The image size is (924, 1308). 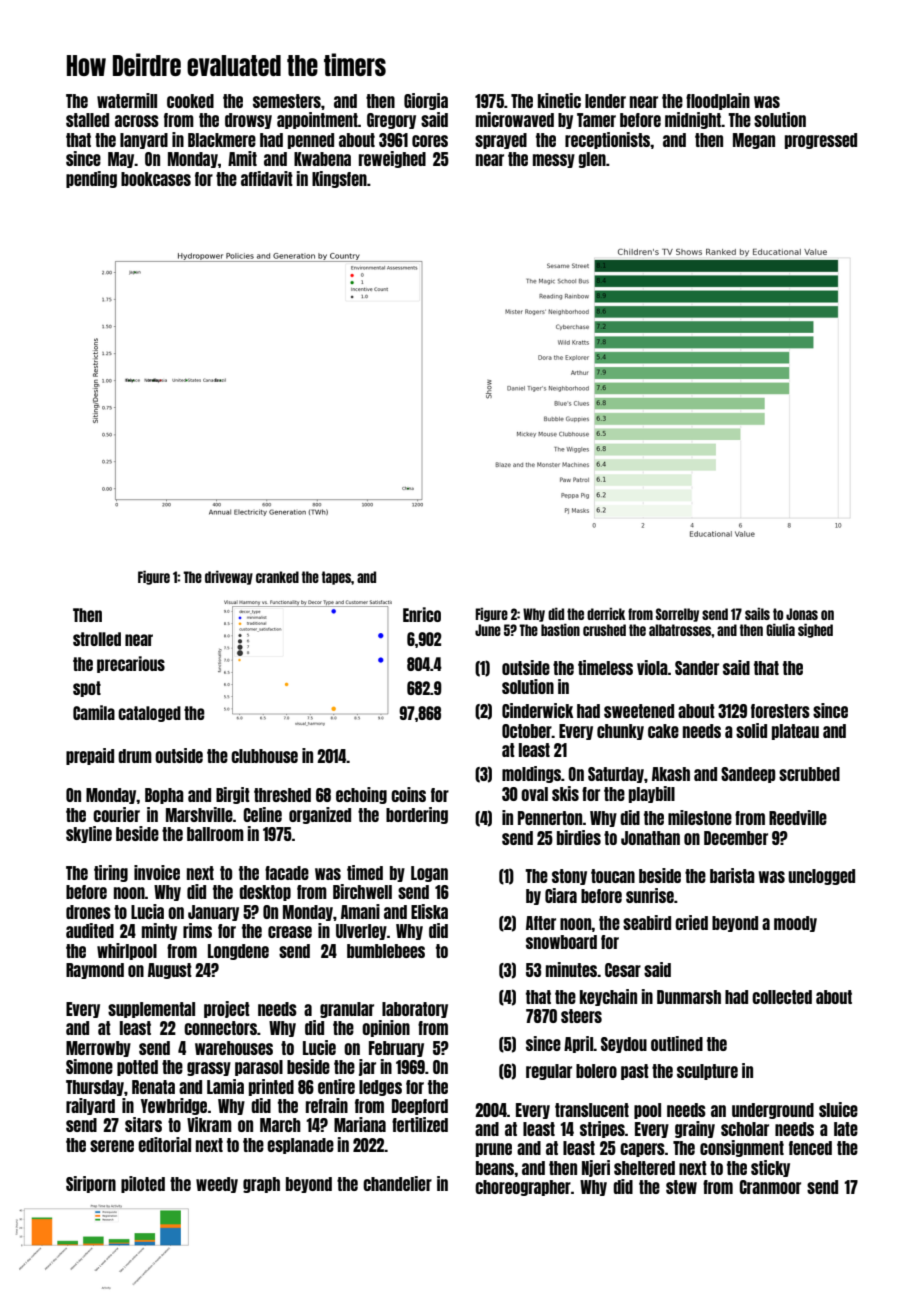 I want to click on scrubbed, so click(x=809, y=774).
